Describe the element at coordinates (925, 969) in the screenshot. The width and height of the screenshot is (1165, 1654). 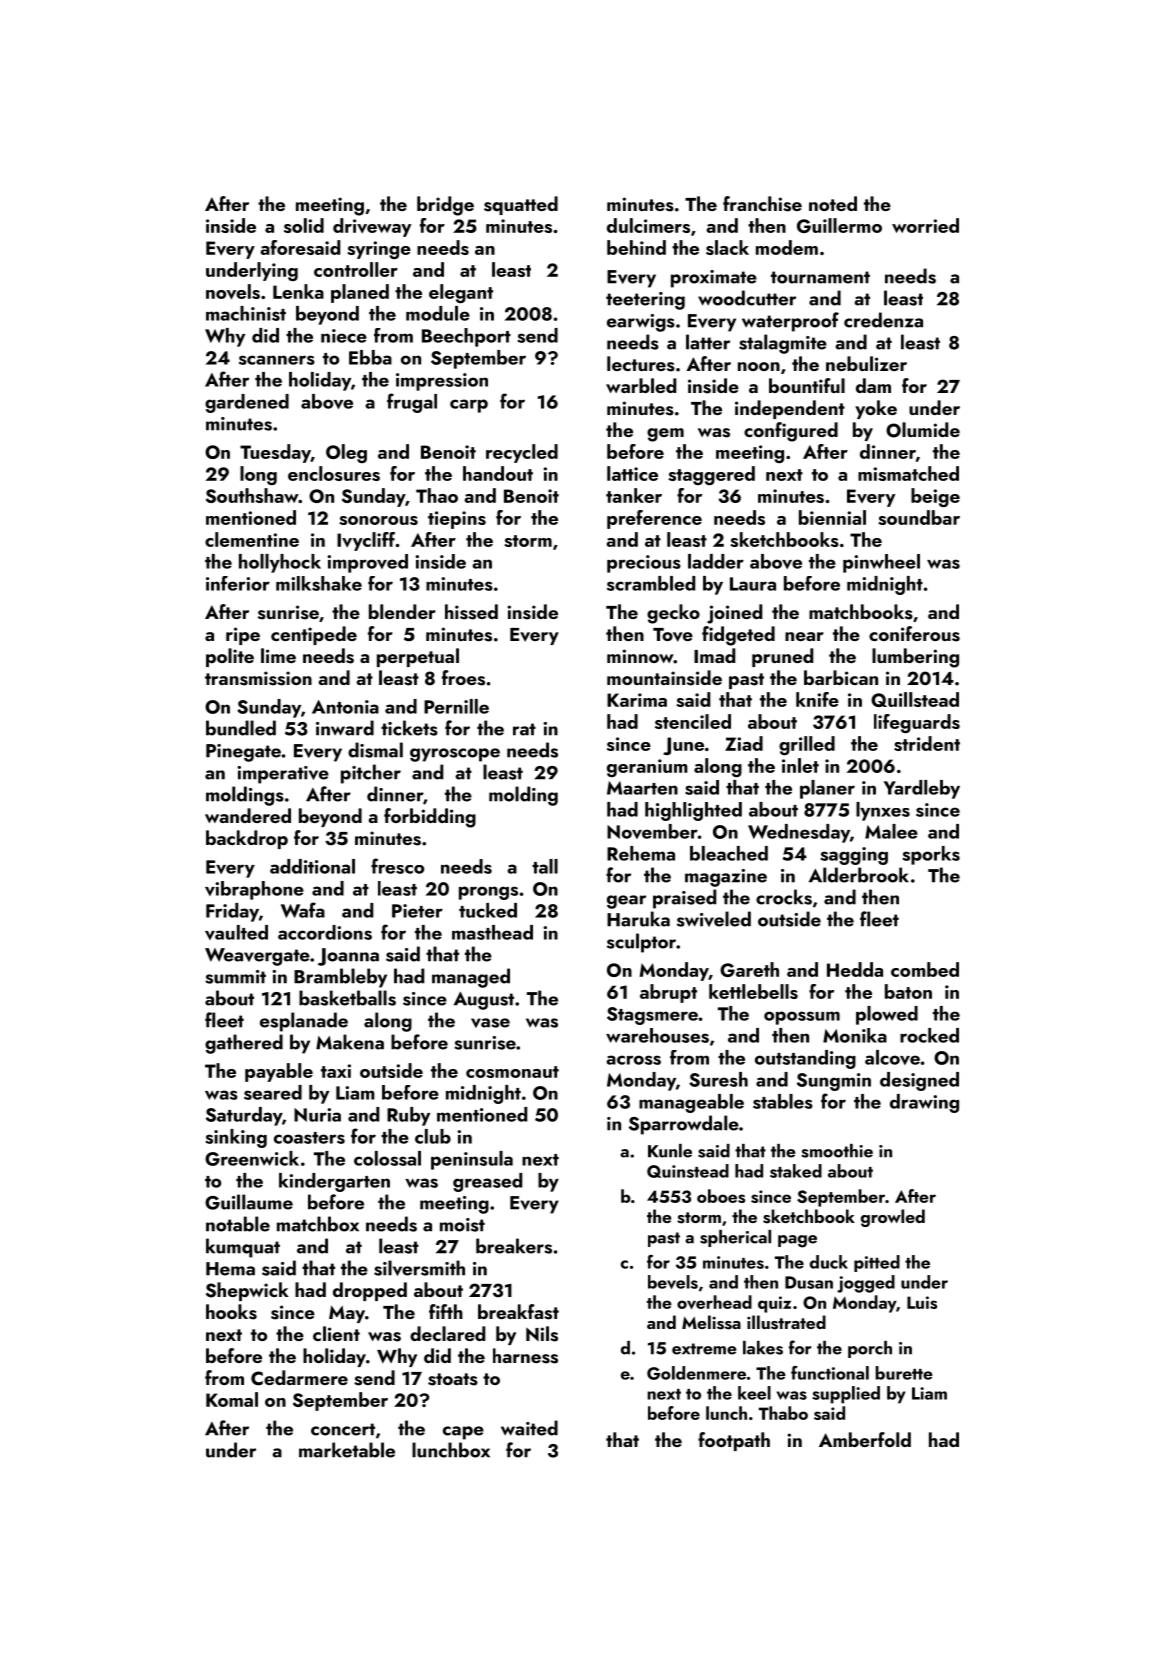
I see `combed` at that location.
